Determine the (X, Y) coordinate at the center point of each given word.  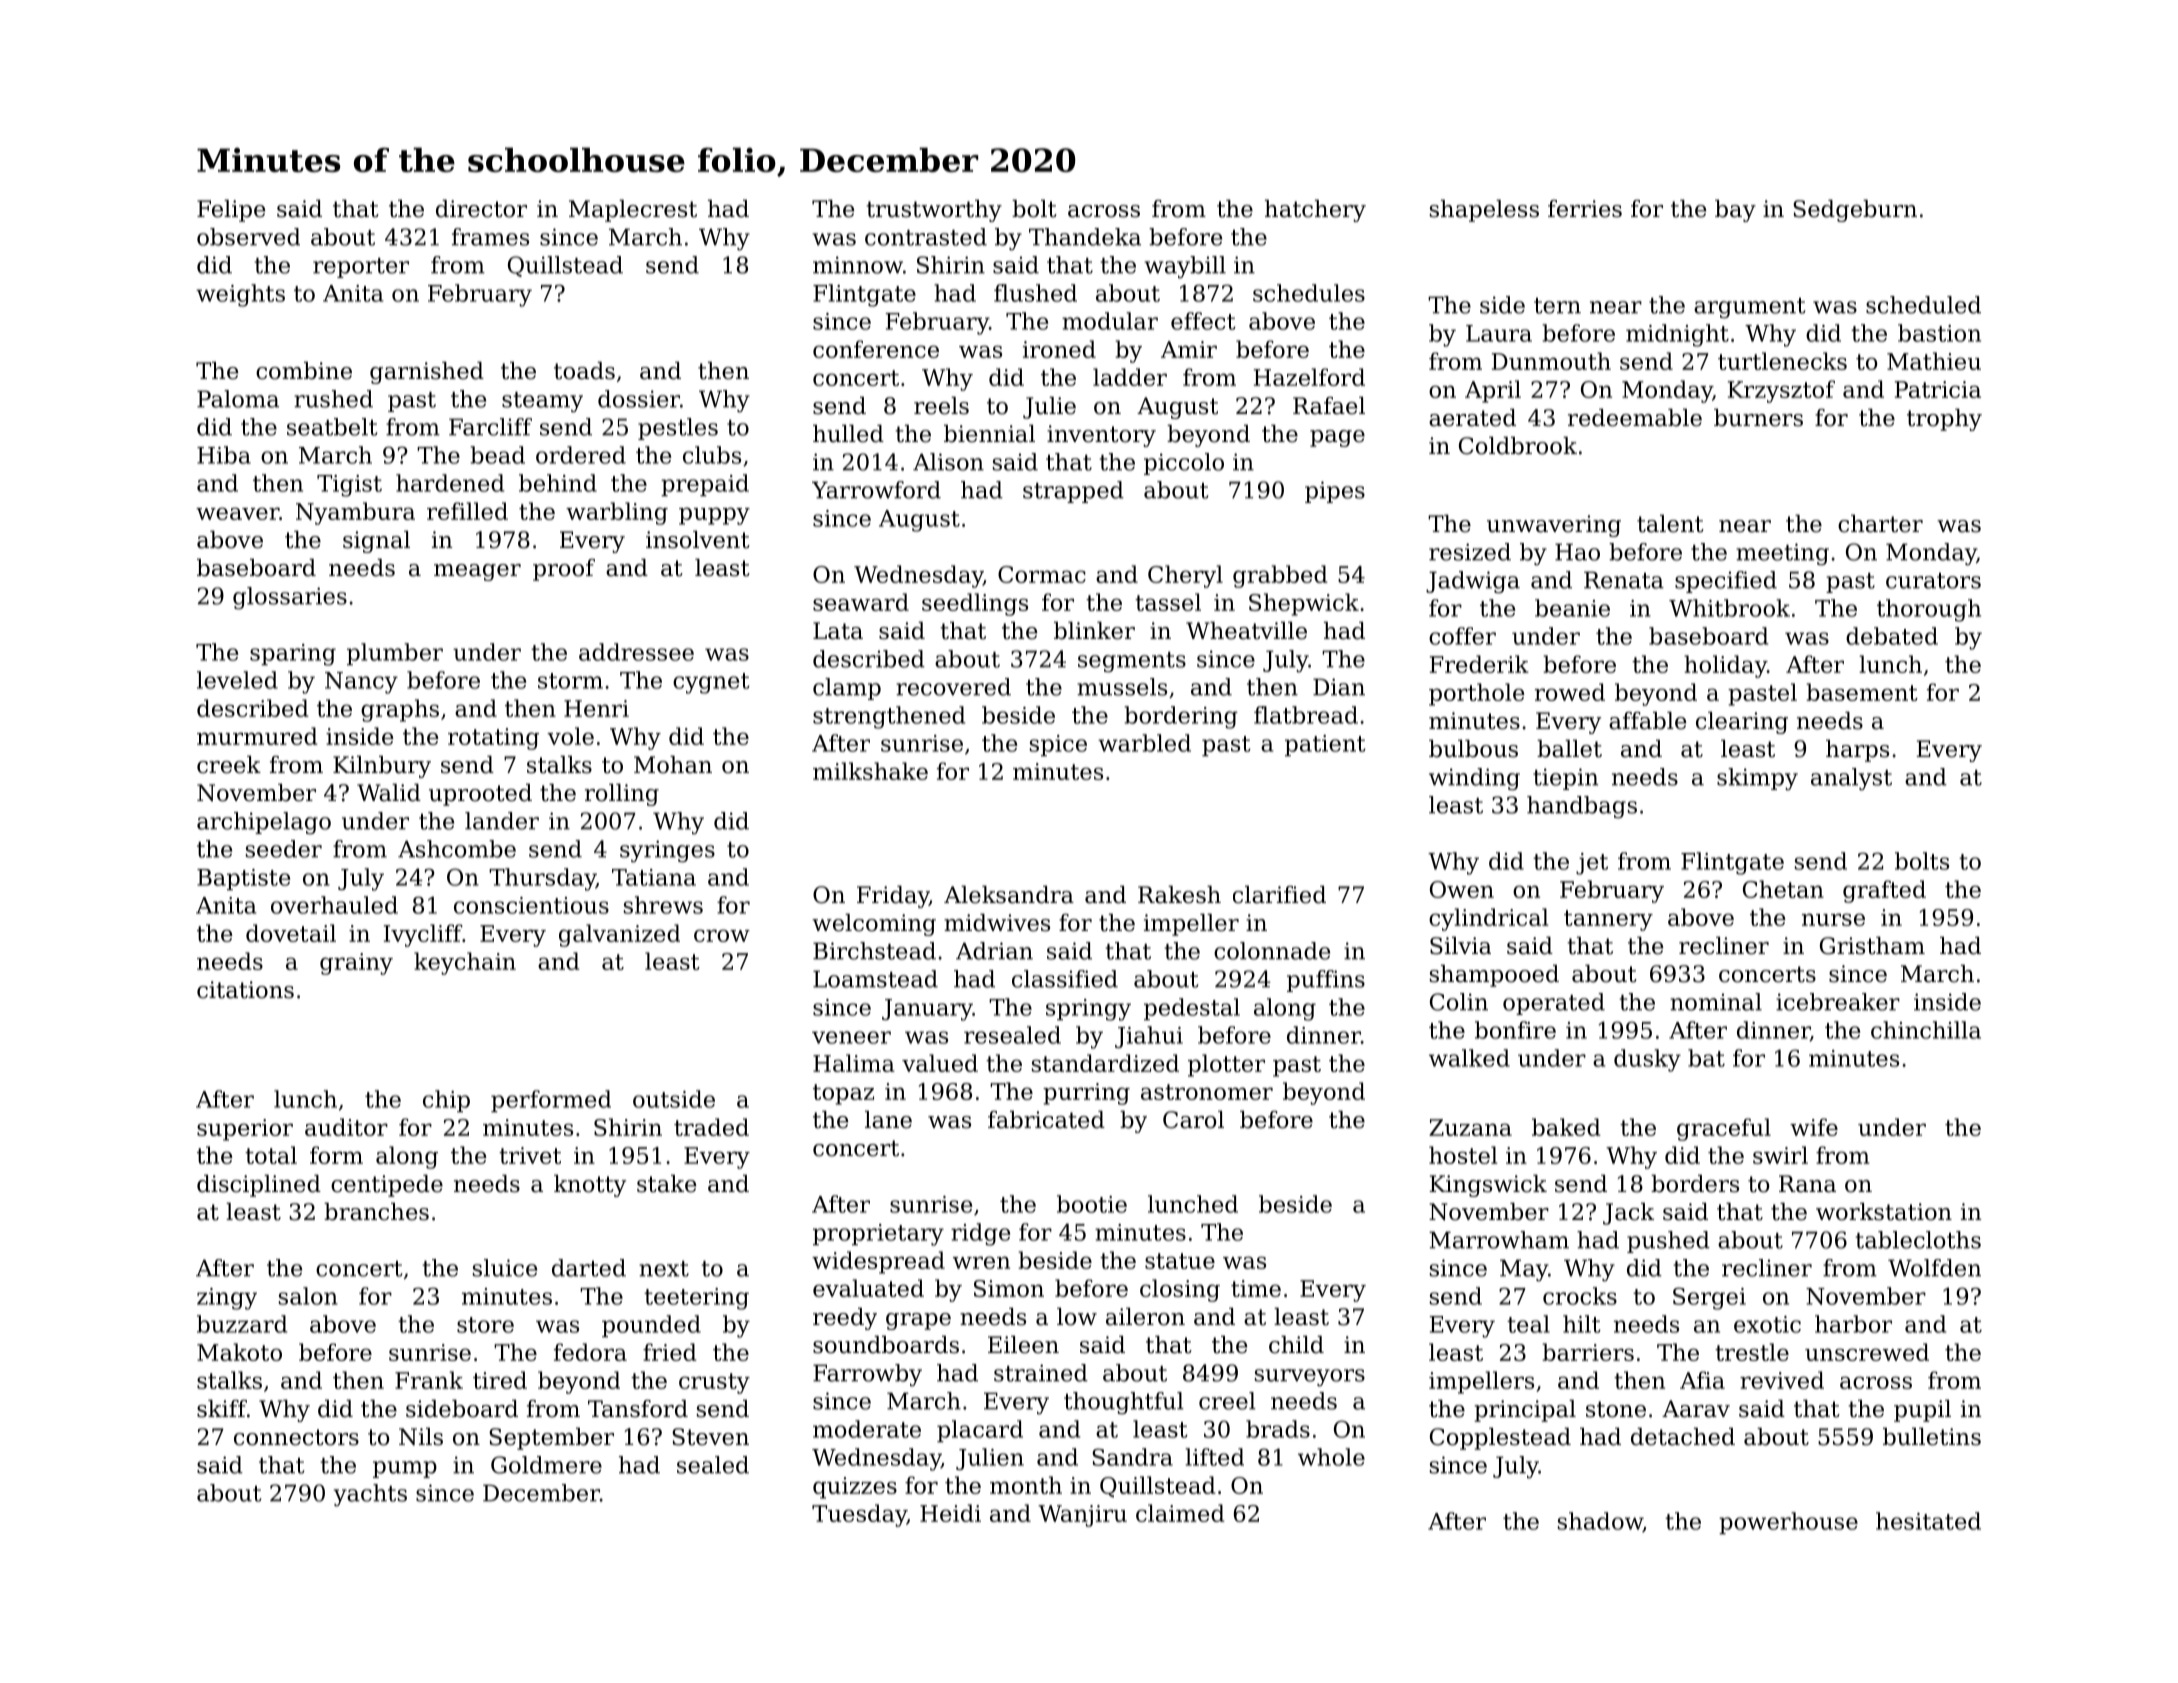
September (551, 1439)
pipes (1335, 492)
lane (888, 1120)
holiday (1725, 666)
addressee (636, 652)
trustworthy (934, 211)
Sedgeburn (1855, 211)
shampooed (1494, 976)
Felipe (231, 211)
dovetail (291, 933)
